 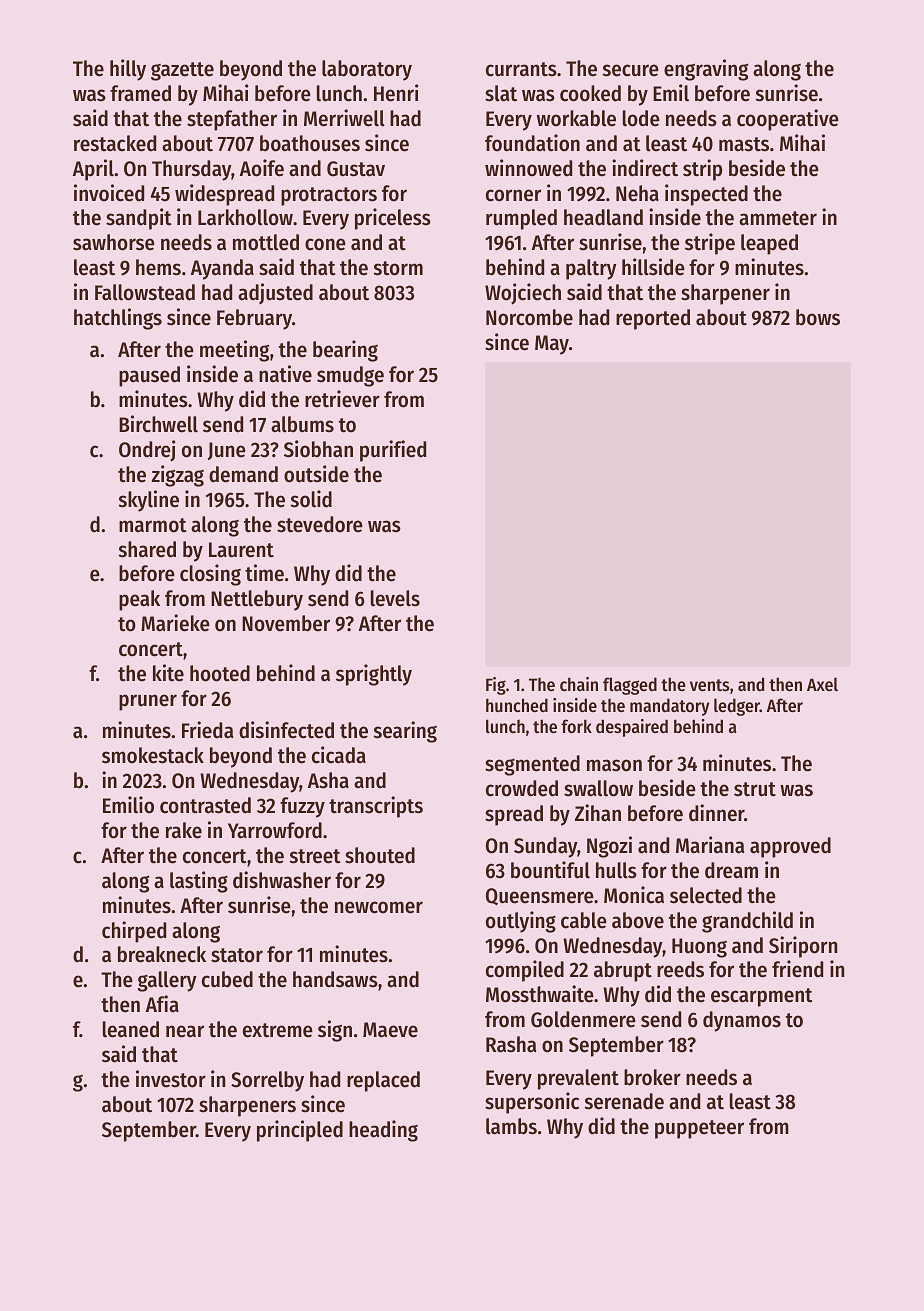 What do you see at coordinates (393, 451) in the screenshot?
I see `purified` at bounding box center [393, 451].
